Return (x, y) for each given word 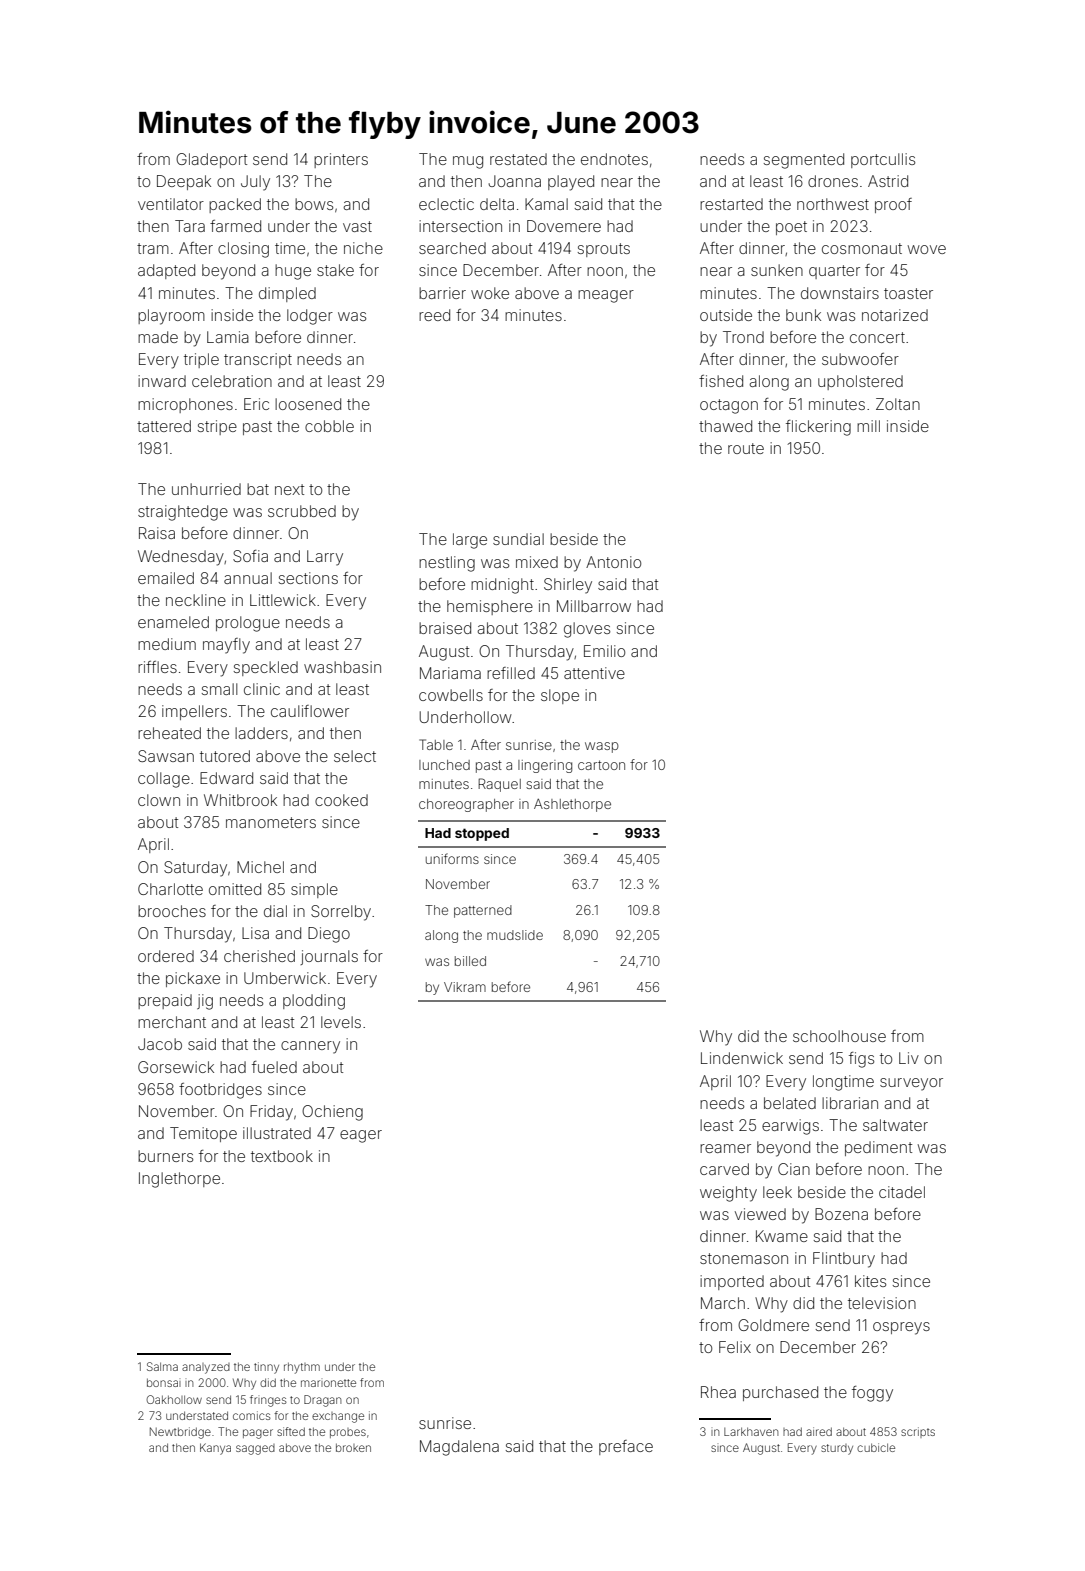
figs (861, 1060)
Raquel (499, 785)
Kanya (215, 1449)
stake (335, 270)
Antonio (613, 562)
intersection (460, 226)
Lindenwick (742, 1058)
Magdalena (459, 1448)
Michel (260, 867)
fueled (274, 1067)
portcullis (883, 160)
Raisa (157, 533)
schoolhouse (839, 1036)
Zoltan (898, 404)
